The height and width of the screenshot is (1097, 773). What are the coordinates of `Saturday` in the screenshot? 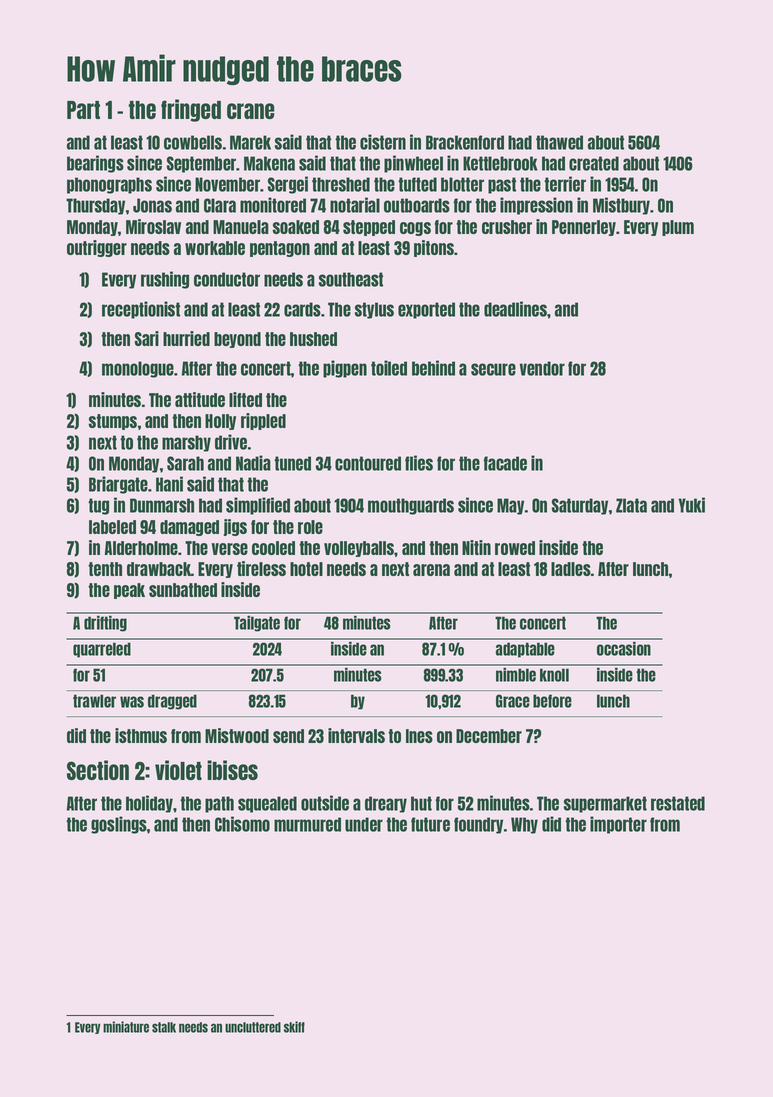 It's located at (580, 506).
